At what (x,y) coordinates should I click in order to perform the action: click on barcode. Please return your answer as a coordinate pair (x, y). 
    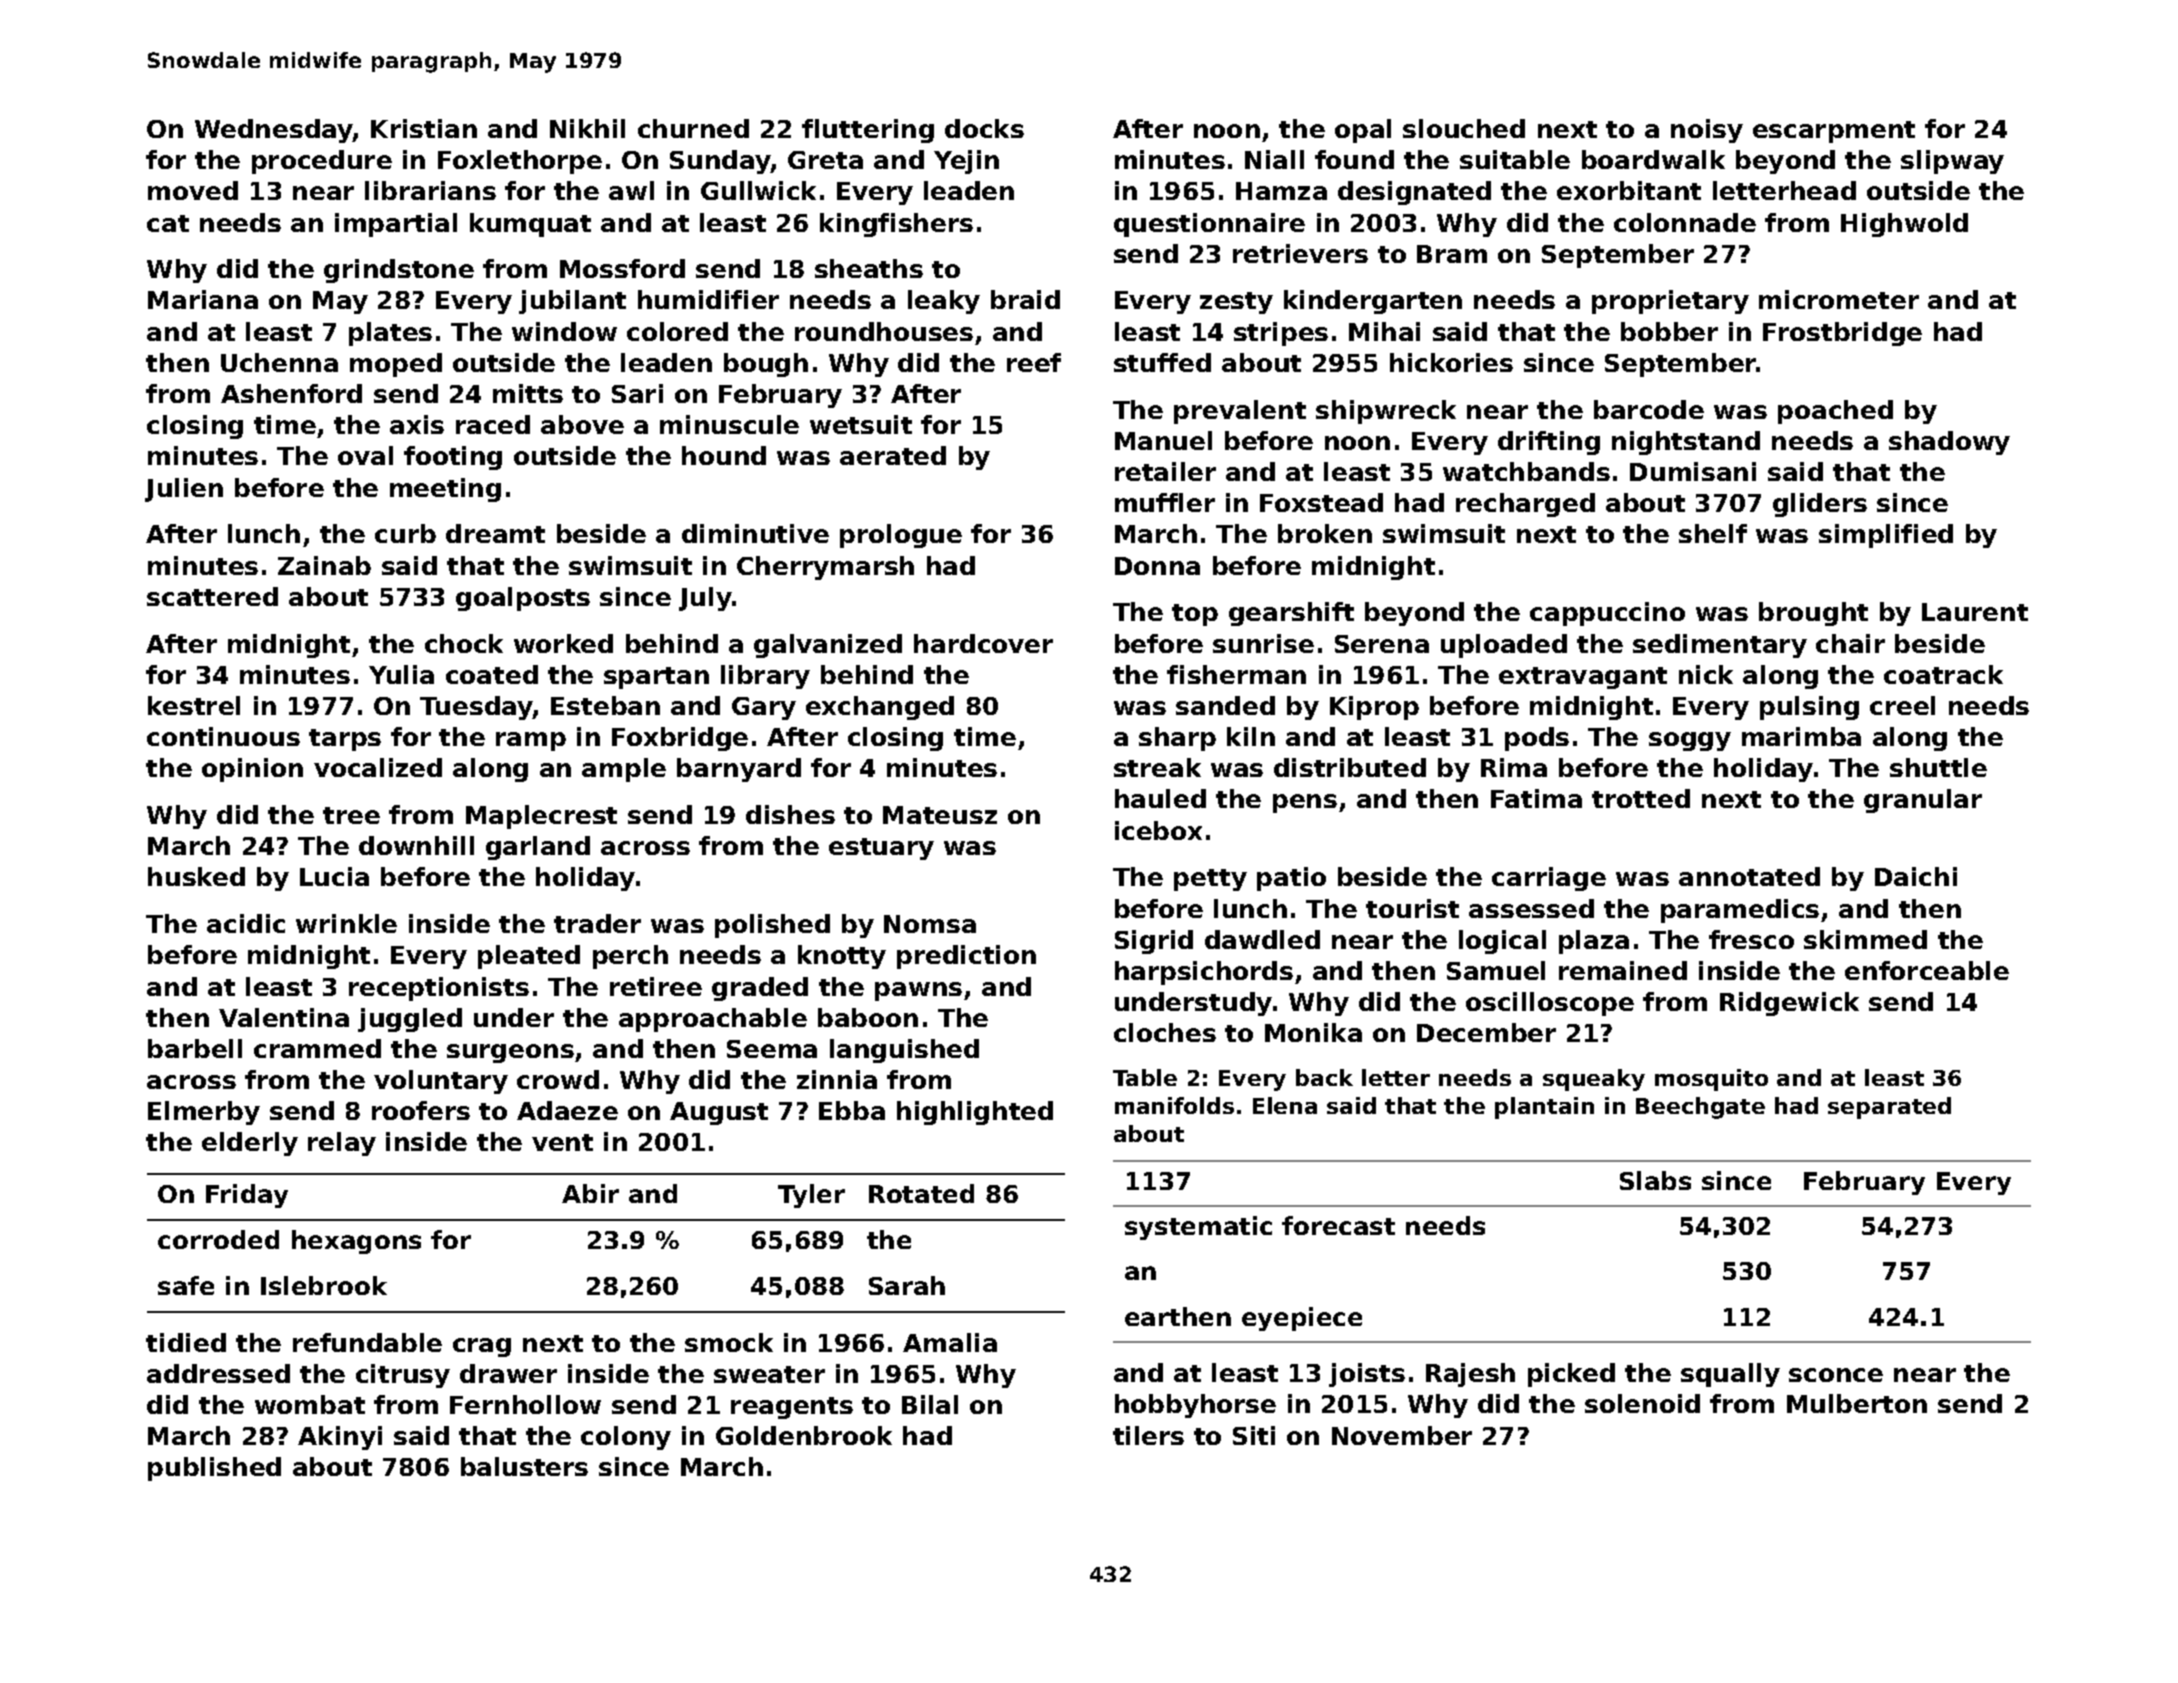
    Looking at the image, I should click on (1649, 409).
